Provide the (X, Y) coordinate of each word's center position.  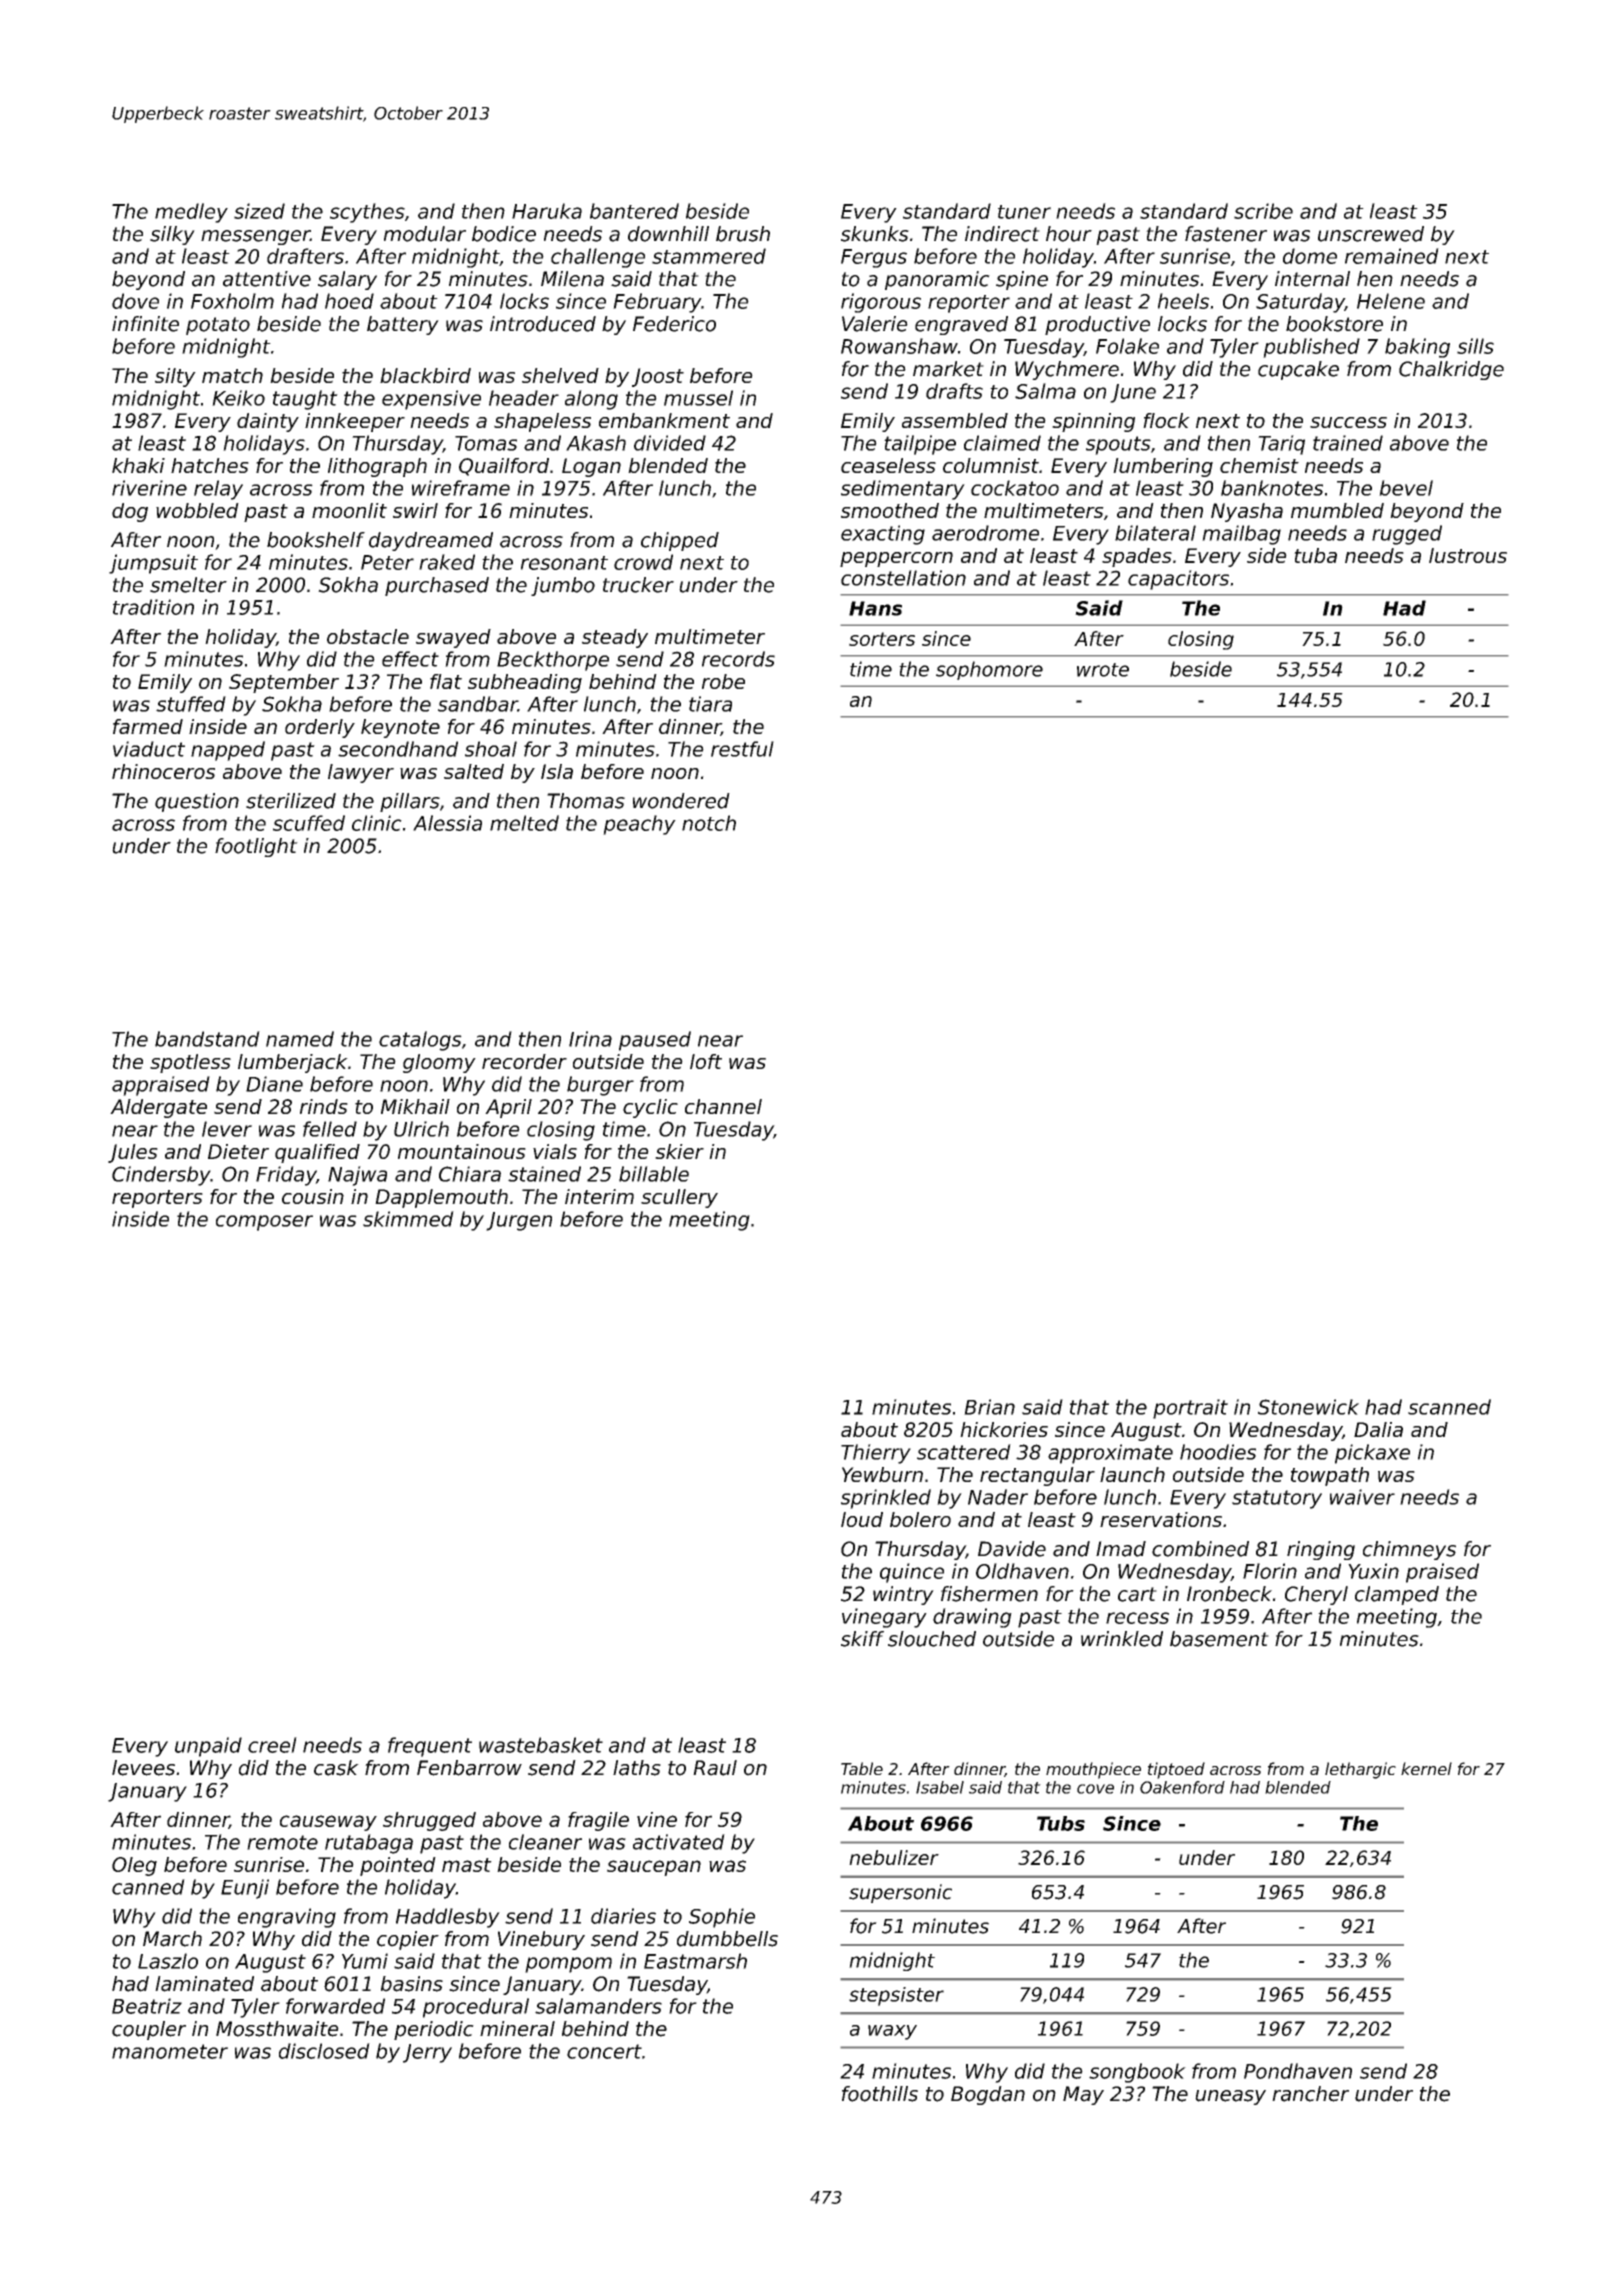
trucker (638, 585)
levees (143, 1768)
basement (1219, 1639)
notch (709, 823)
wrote (1103, 670)
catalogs (420, 1041)
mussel (698, 398)
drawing (972, 1618)
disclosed (324, 2051)
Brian (989, 1407)
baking (1417, 348)
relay (218, 490)
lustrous (1468, 555)
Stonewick (1308, 1407)
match (232, 375)
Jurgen (519, 1221)
